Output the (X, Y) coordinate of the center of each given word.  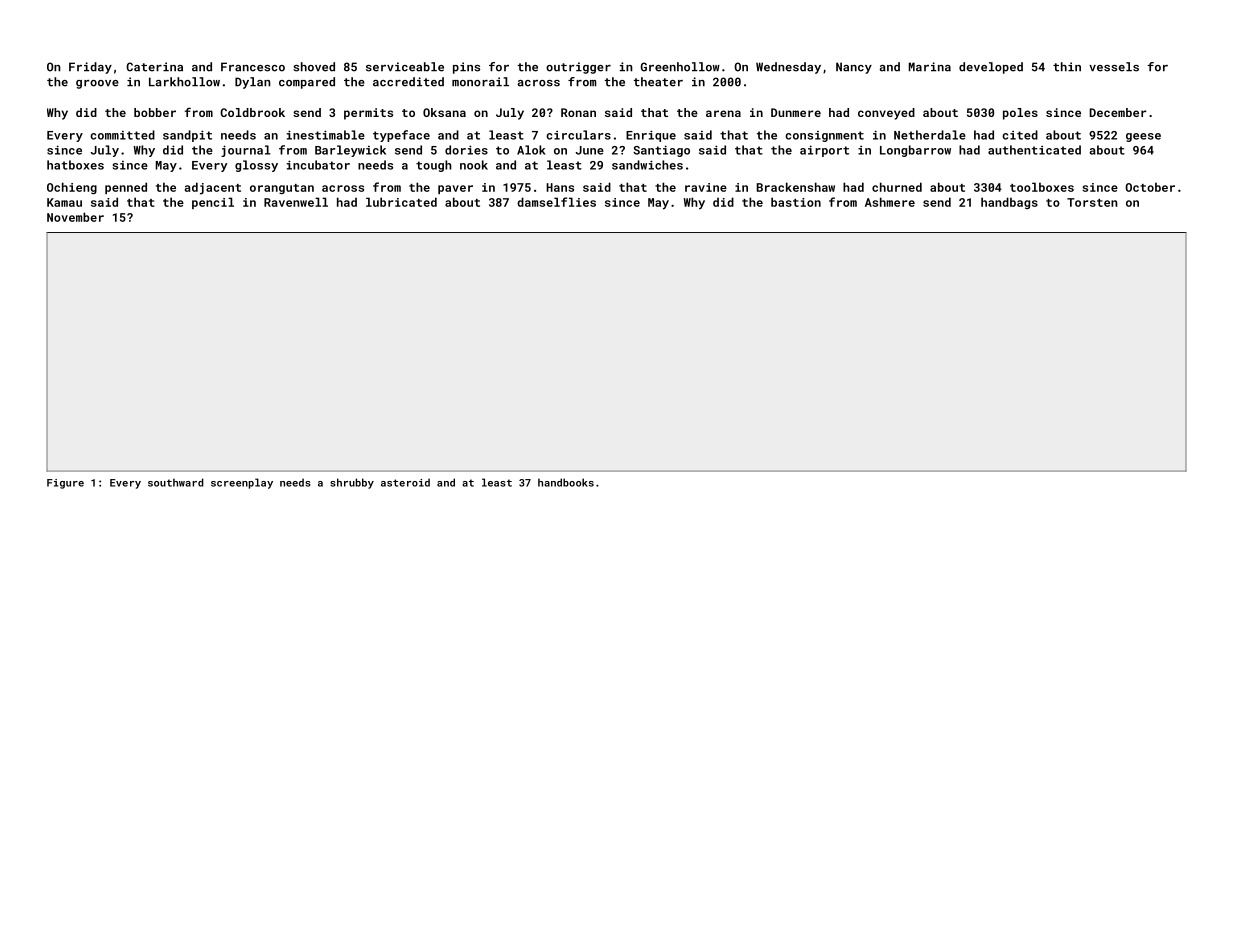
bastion (796, 202)
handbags (1009, 203)
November (75, 217)
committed (122, 135)
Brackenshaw (796, 187)
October (1150, 187)
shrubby (352, 483)
